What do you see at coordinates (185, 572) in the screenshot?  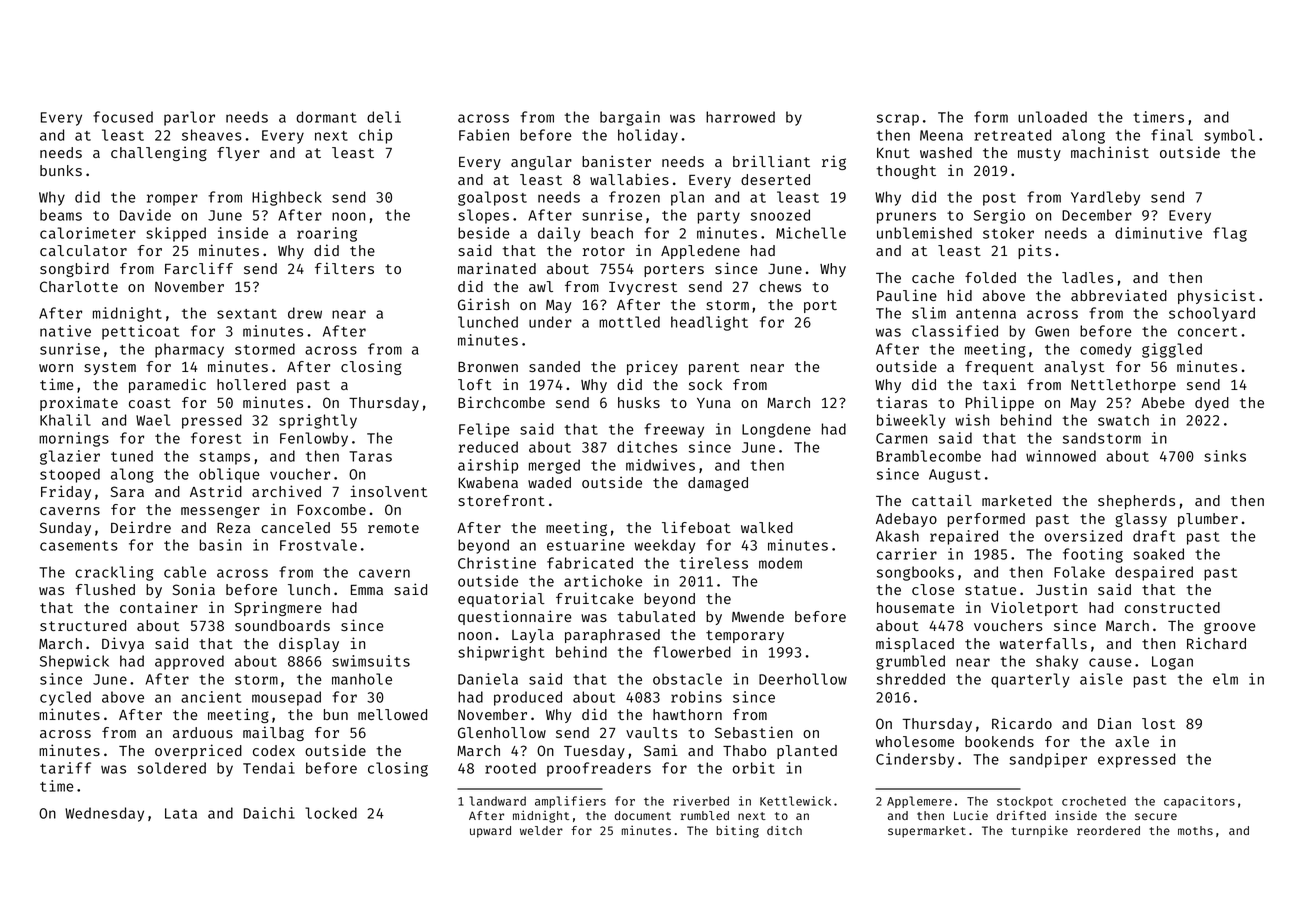 I see `cable` at bounding box center [185, 572].
